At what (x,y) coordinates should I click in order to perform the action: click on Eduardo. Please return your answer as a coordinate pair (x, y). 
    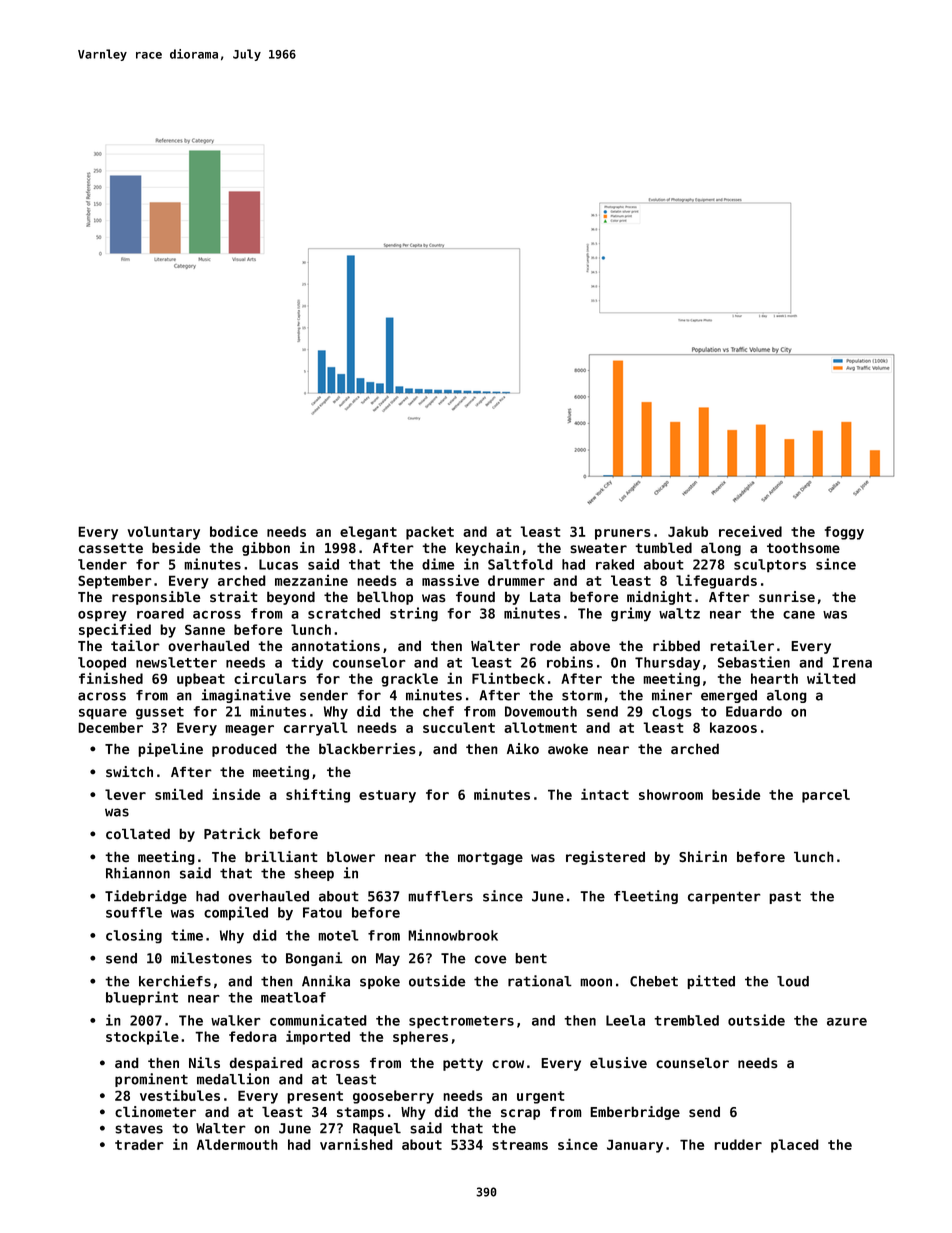
    Looking at the image, I should click on (754, 711).
